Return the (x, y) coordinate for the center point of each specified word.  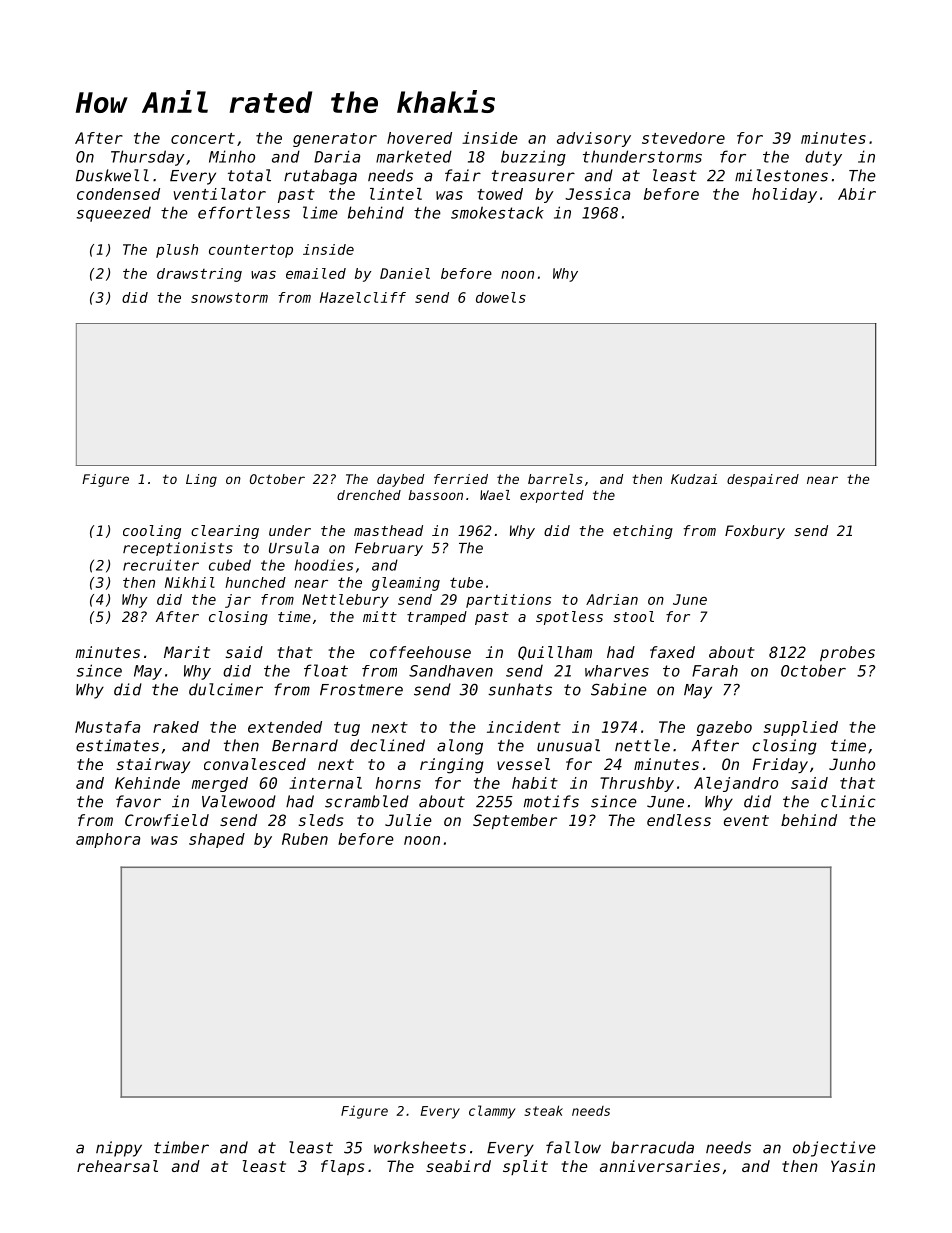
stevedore (683, 138)
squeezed (114, 214)
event (746, 820)
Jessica (597, 194)
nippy (119, 1149)
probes (847, 653)
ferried (461, 479)
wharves (617, 671)
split (525, 1167)
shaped (217, 840)
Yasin (853, 1166)
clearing (225, 532)
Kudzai (694, 479)
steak (543, 1110)
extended (285, 727)
